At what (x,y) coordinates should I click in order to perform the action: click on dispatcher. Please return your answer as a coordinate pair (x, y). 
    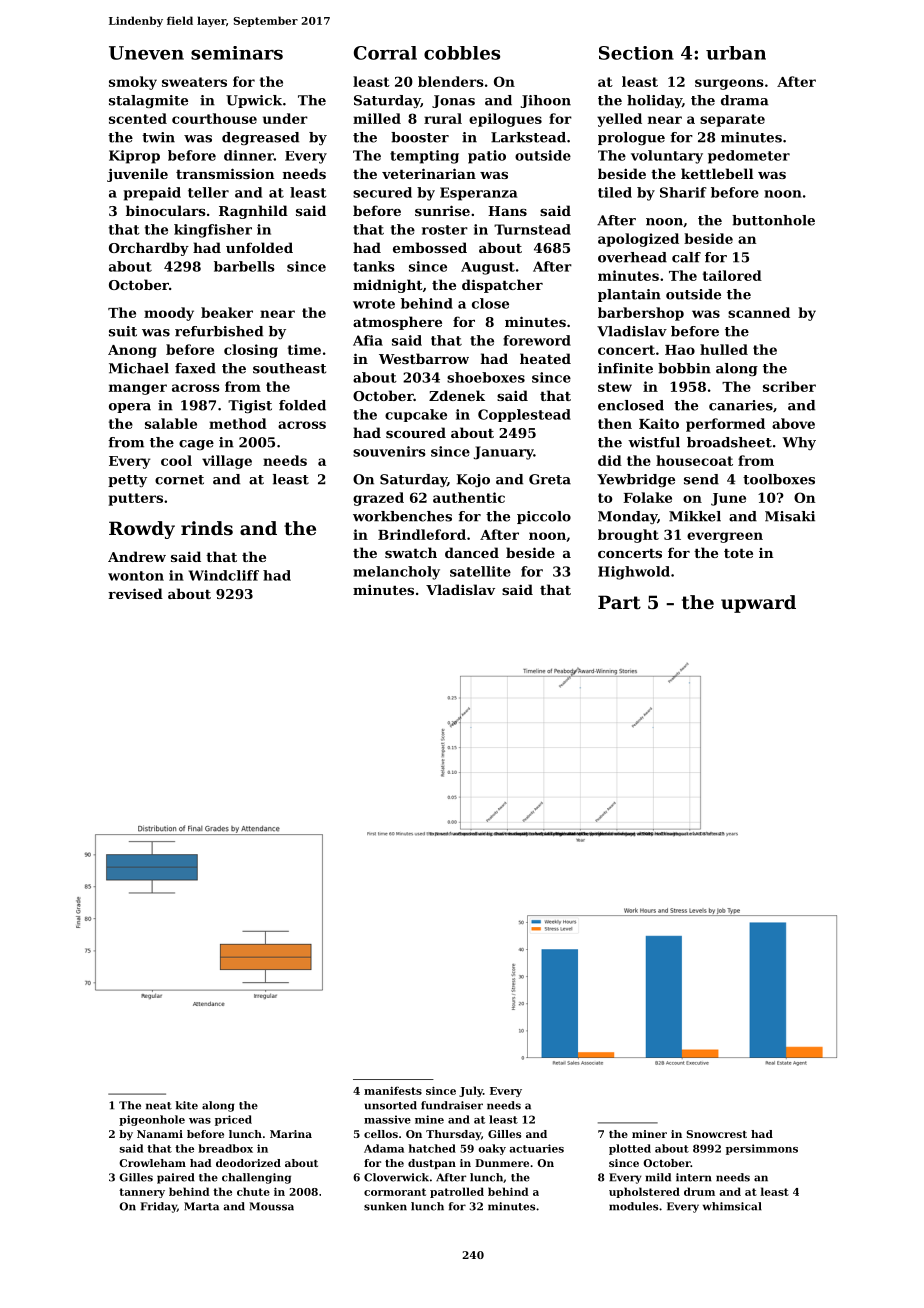
    Looking at the image, I should click on (502, 286).
